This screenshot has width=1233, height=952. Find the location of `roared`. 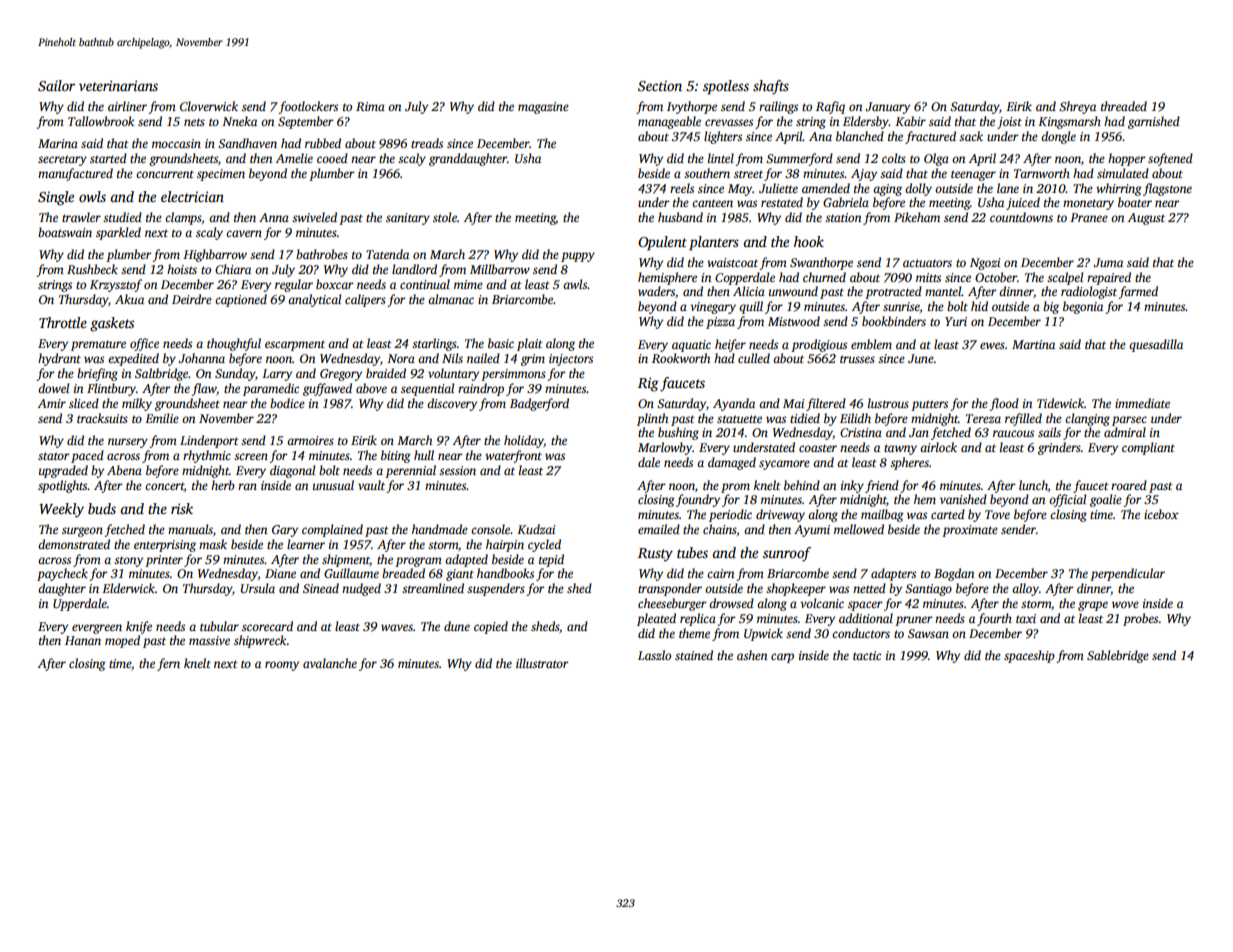

roared is located at coordinates (1129, 485).
